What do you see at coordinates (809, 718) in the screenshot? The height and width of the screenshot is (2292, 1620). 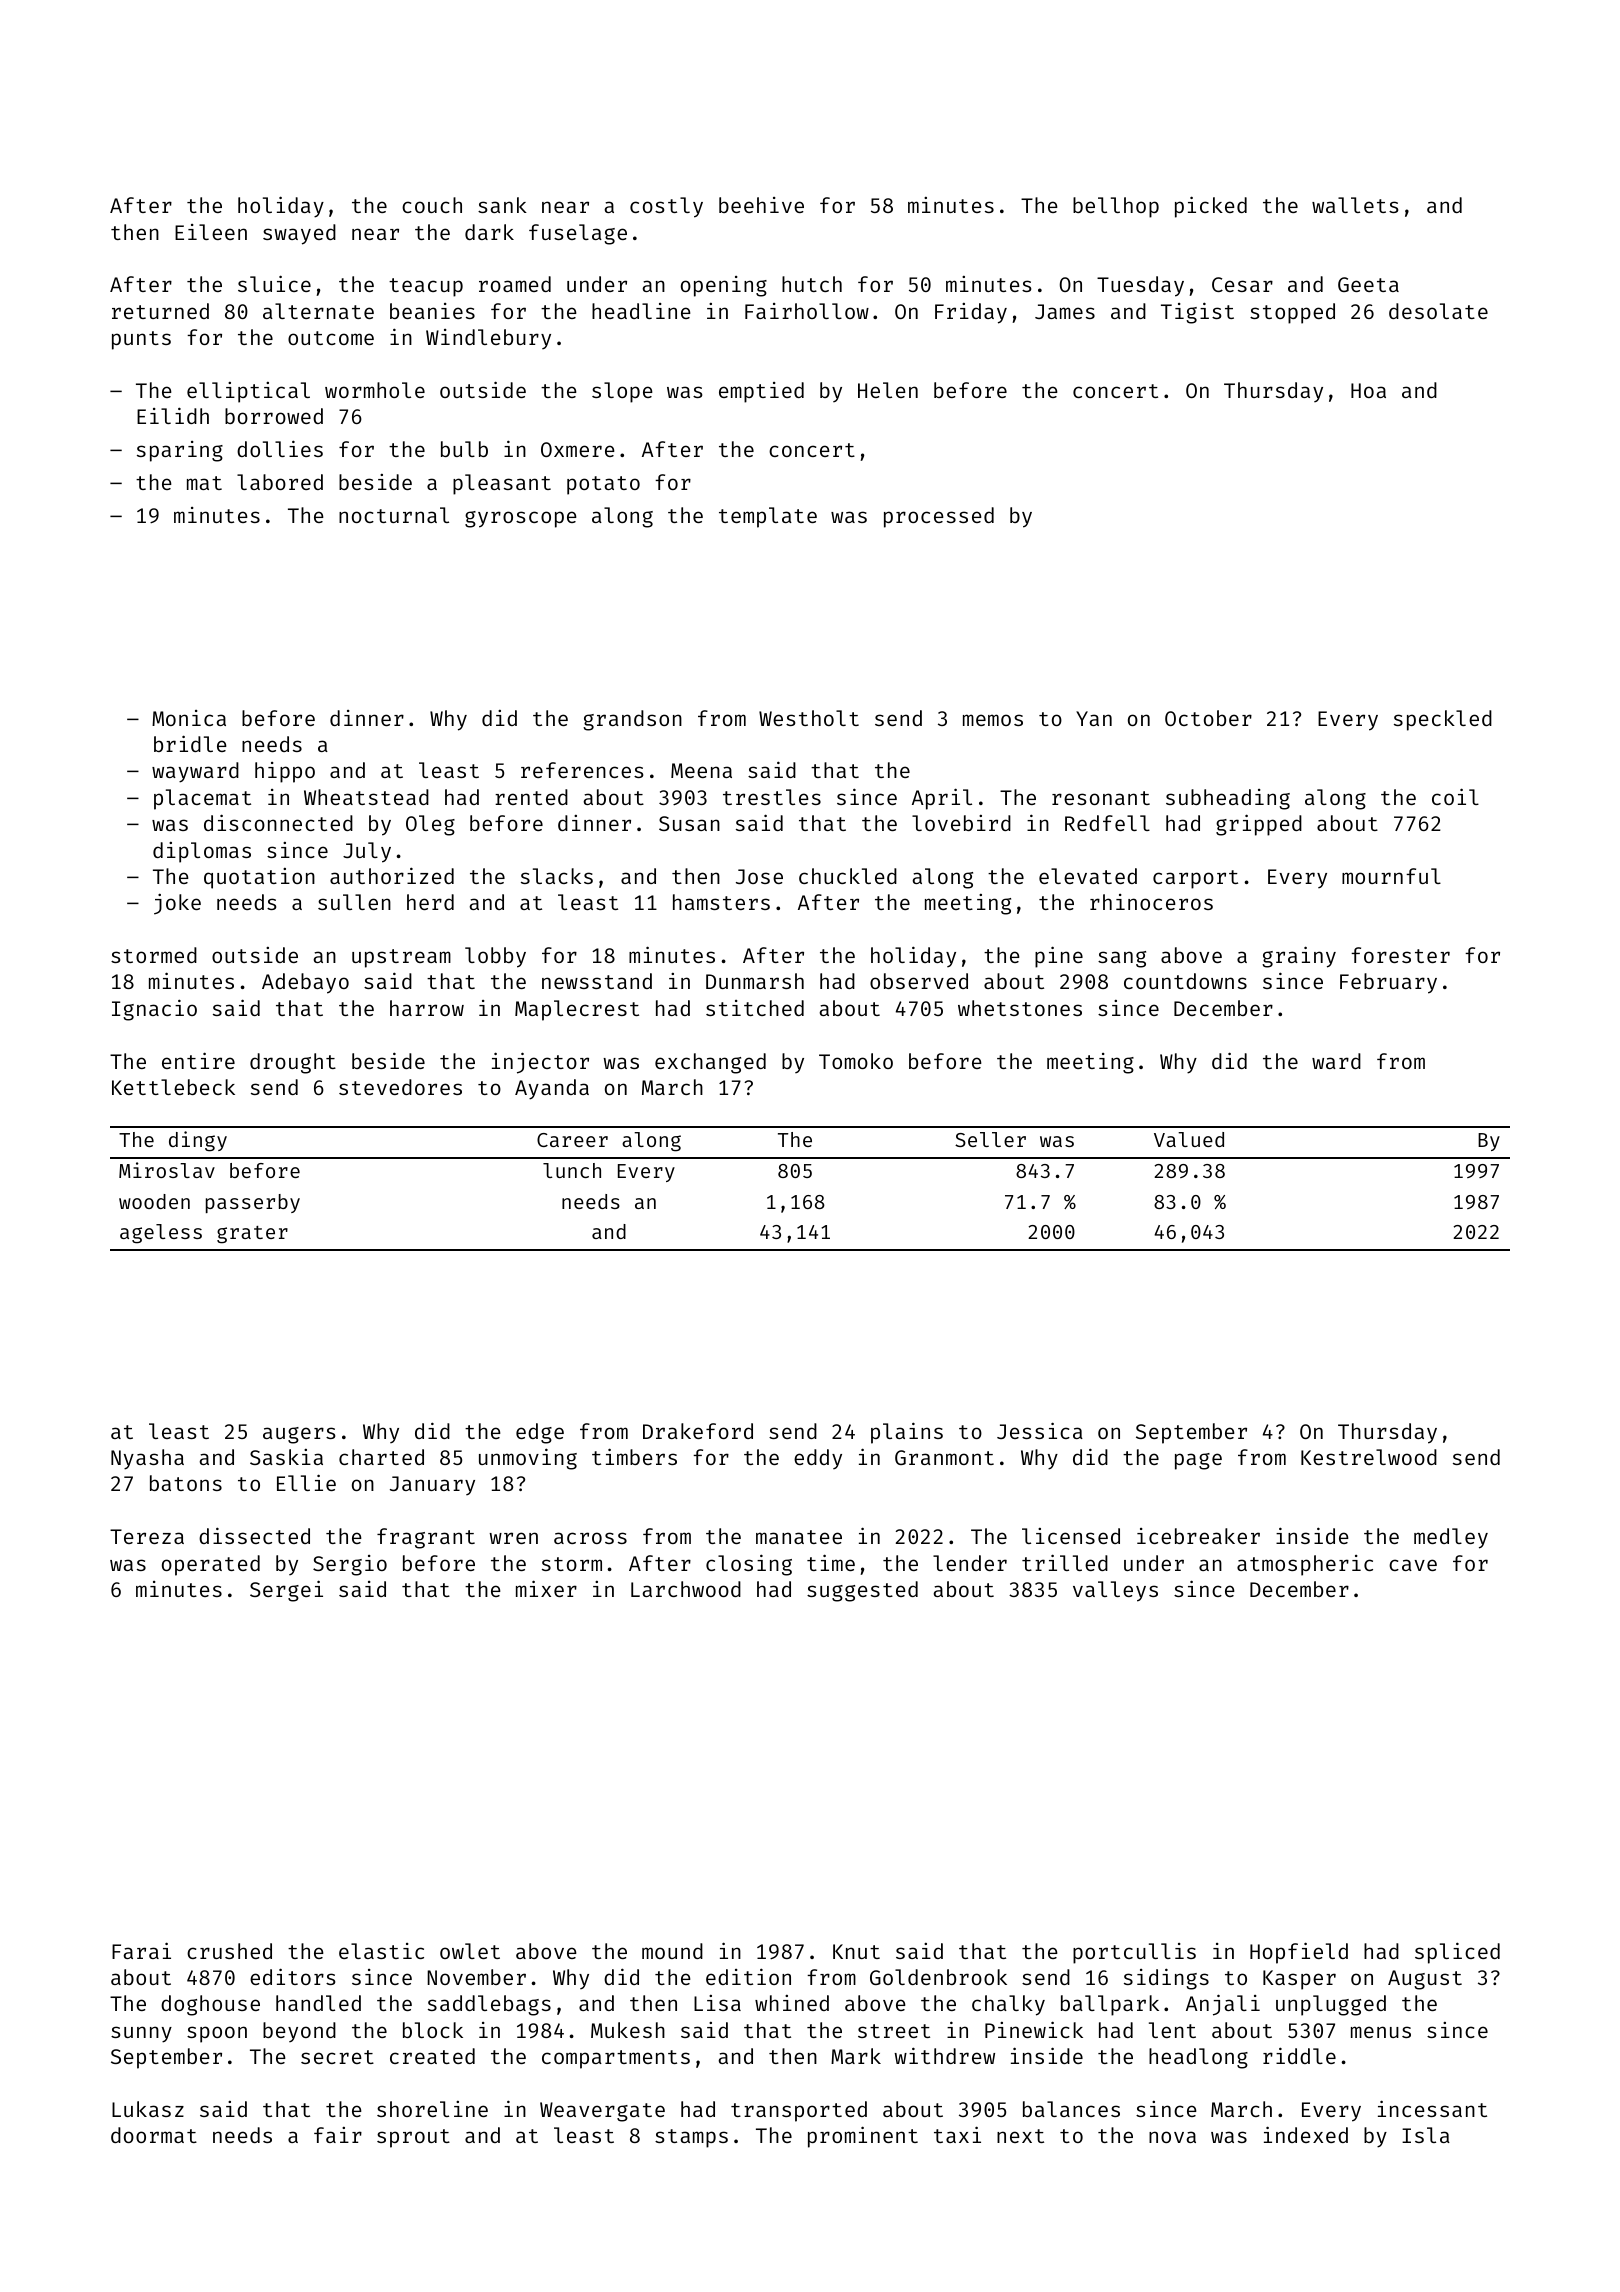 I see `Westholt` at bounding box center [809, 718].
